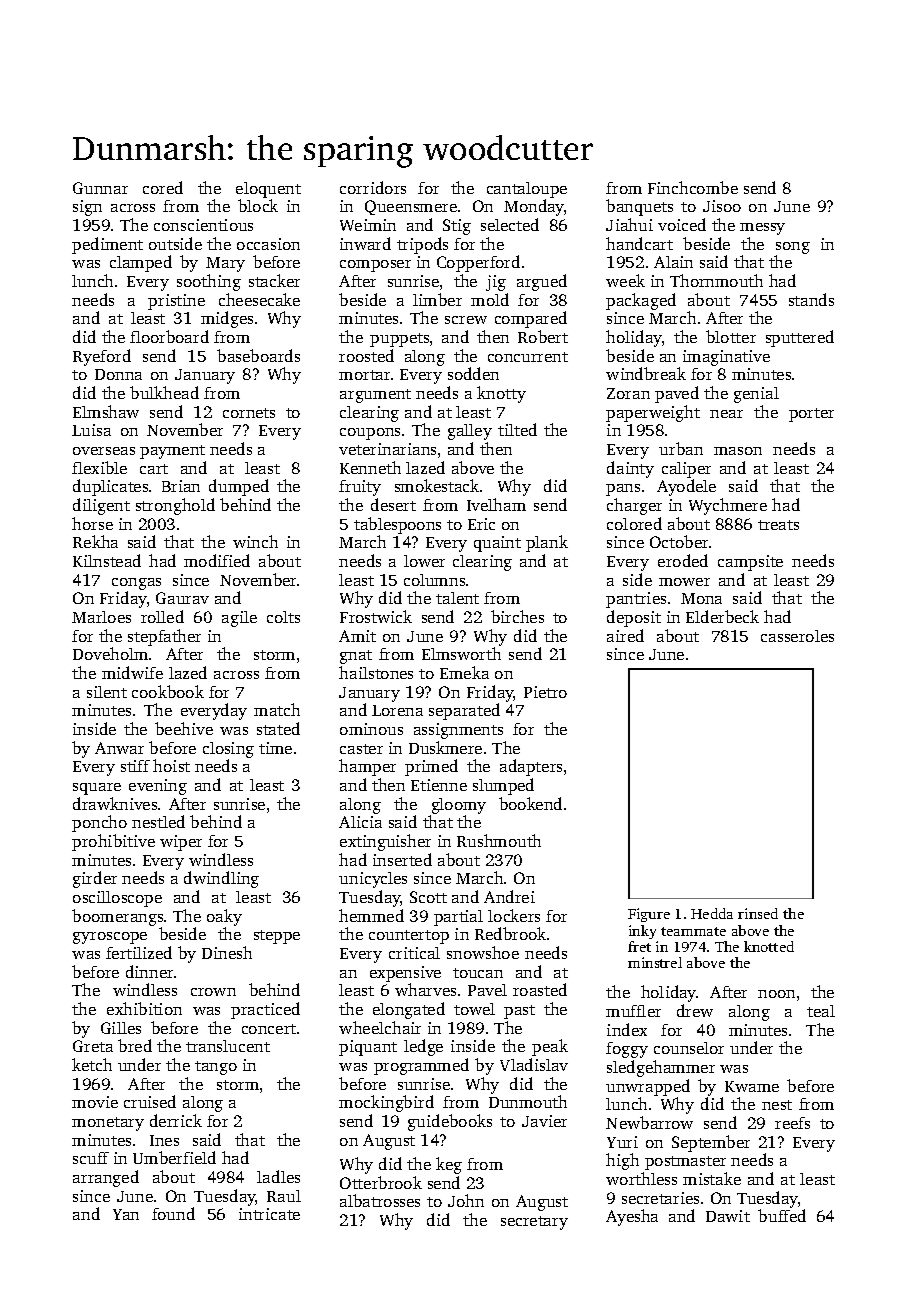 This image has height=1316, width=908. I want to click on teal, so click(821, 1011).
